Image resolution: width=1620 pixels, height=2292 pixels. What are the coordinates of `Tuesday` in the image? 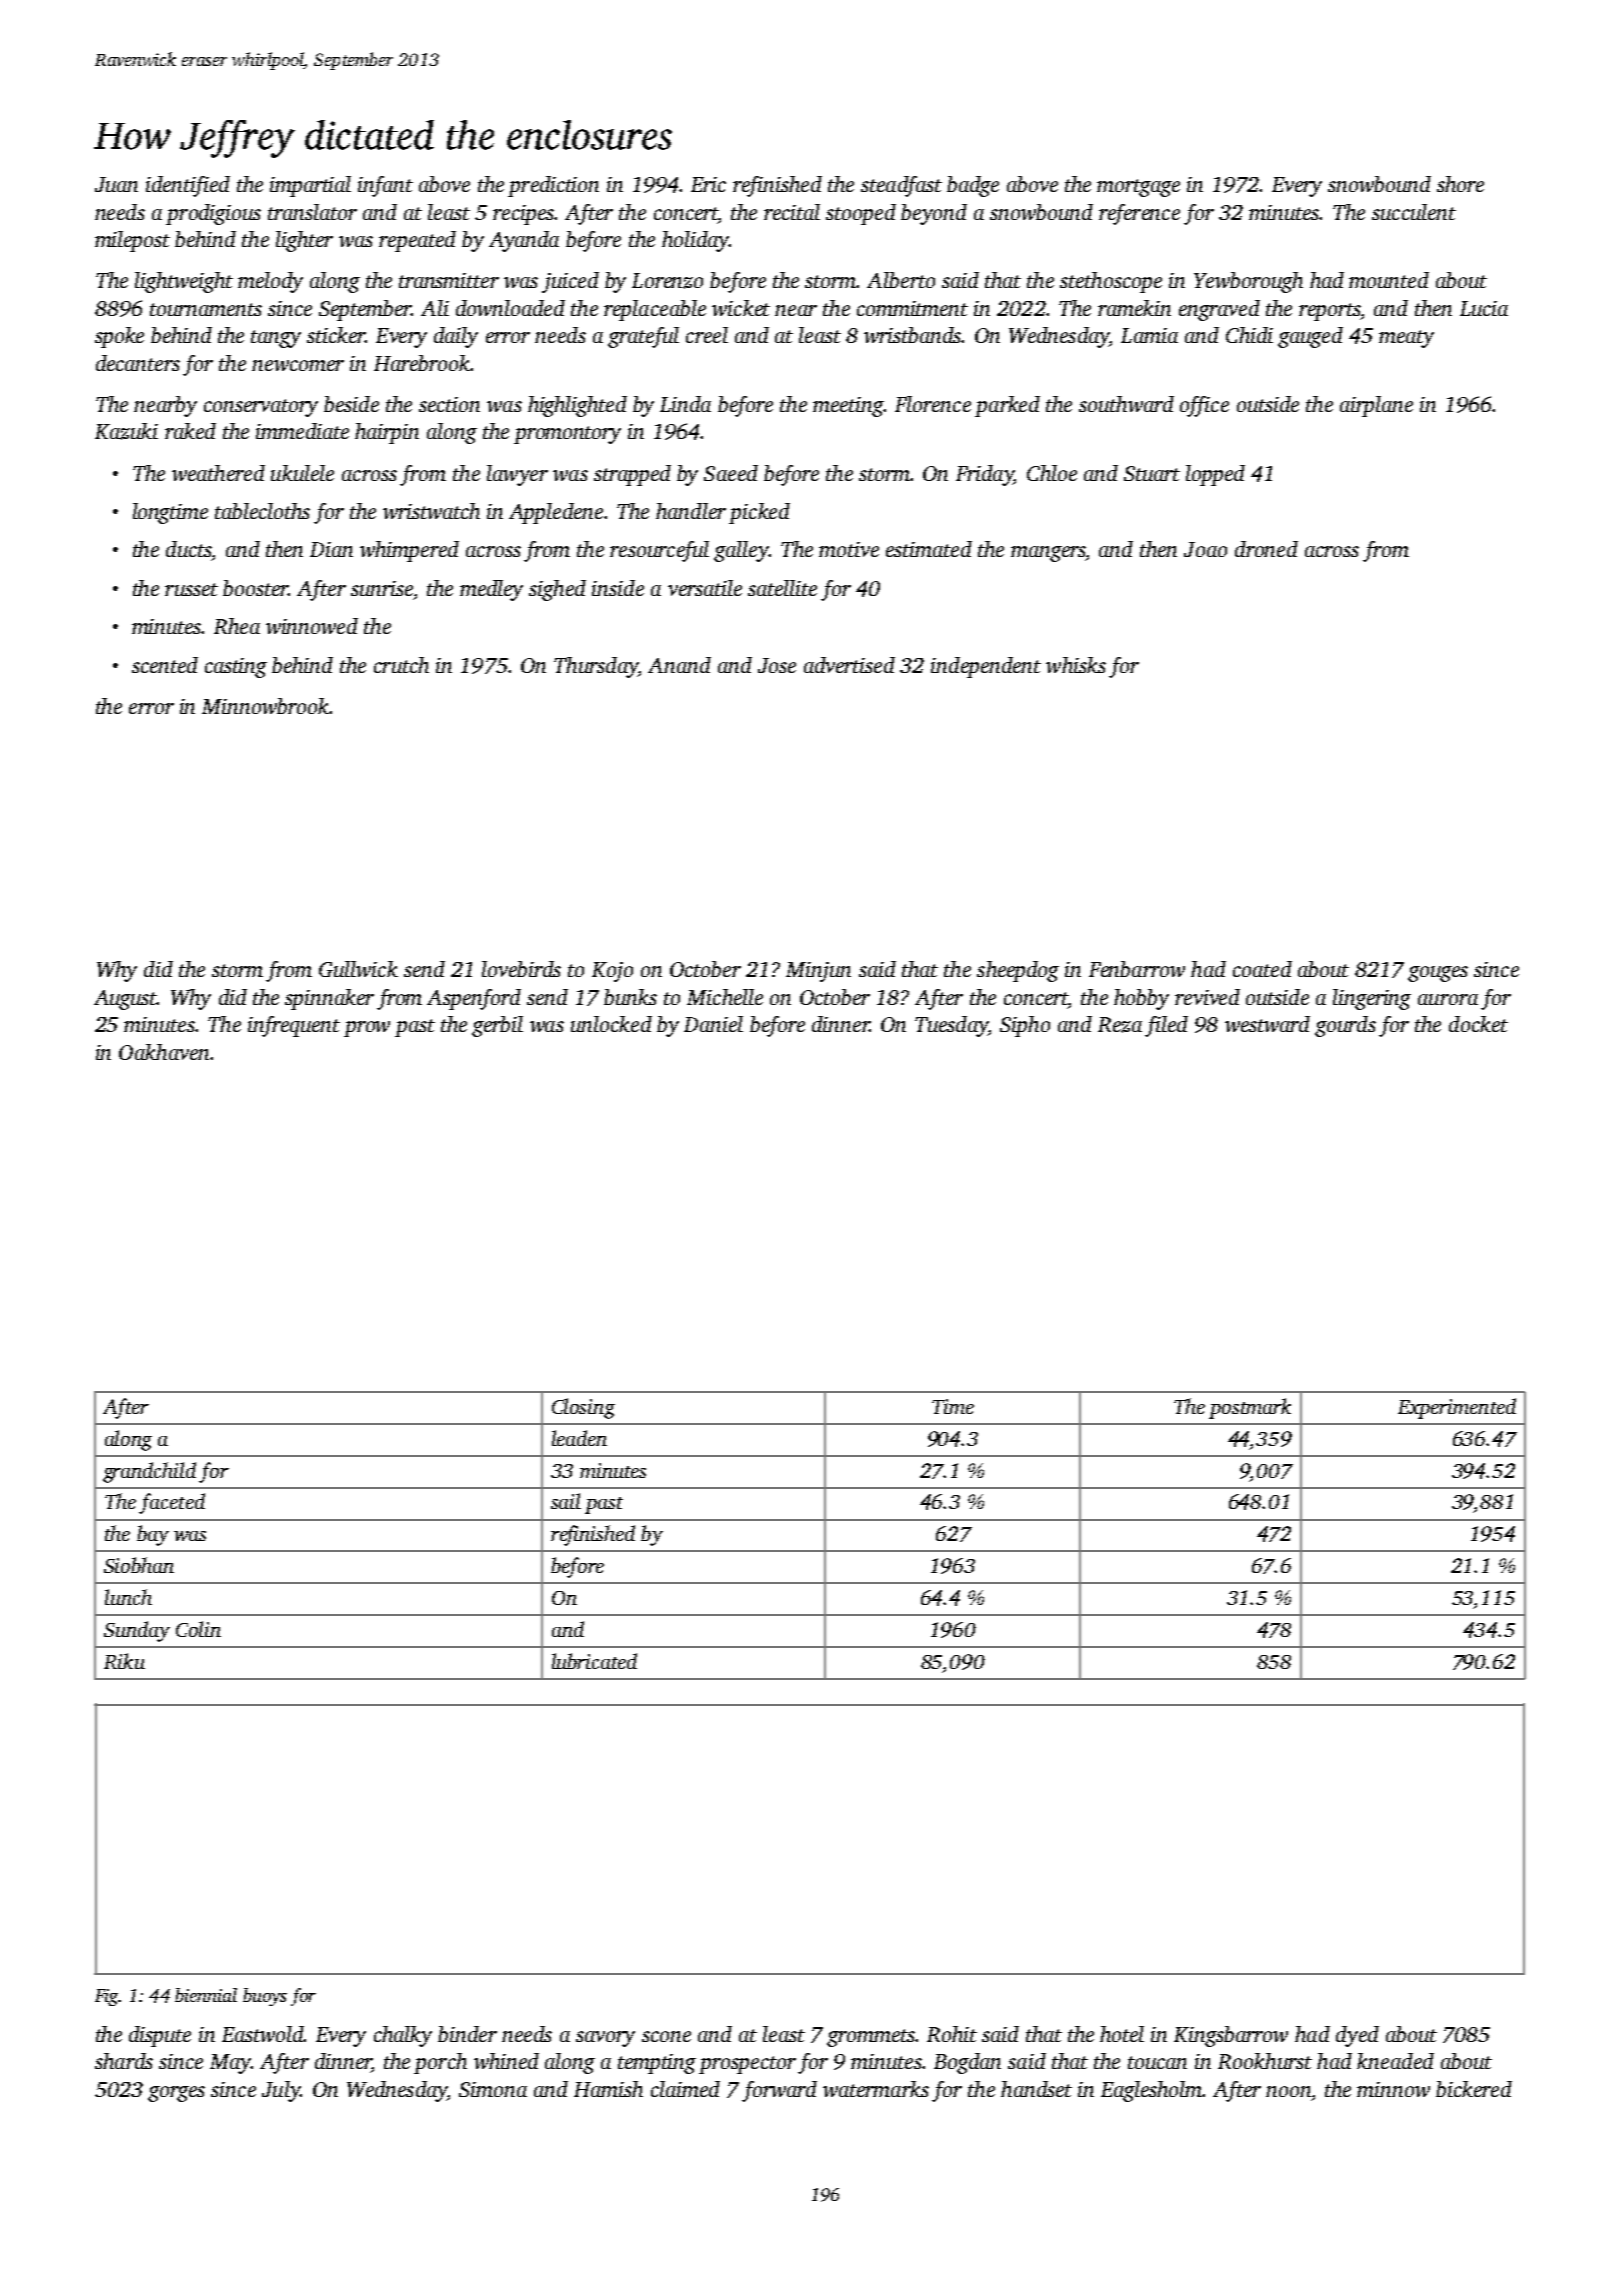 It's located at (951, 1026).
